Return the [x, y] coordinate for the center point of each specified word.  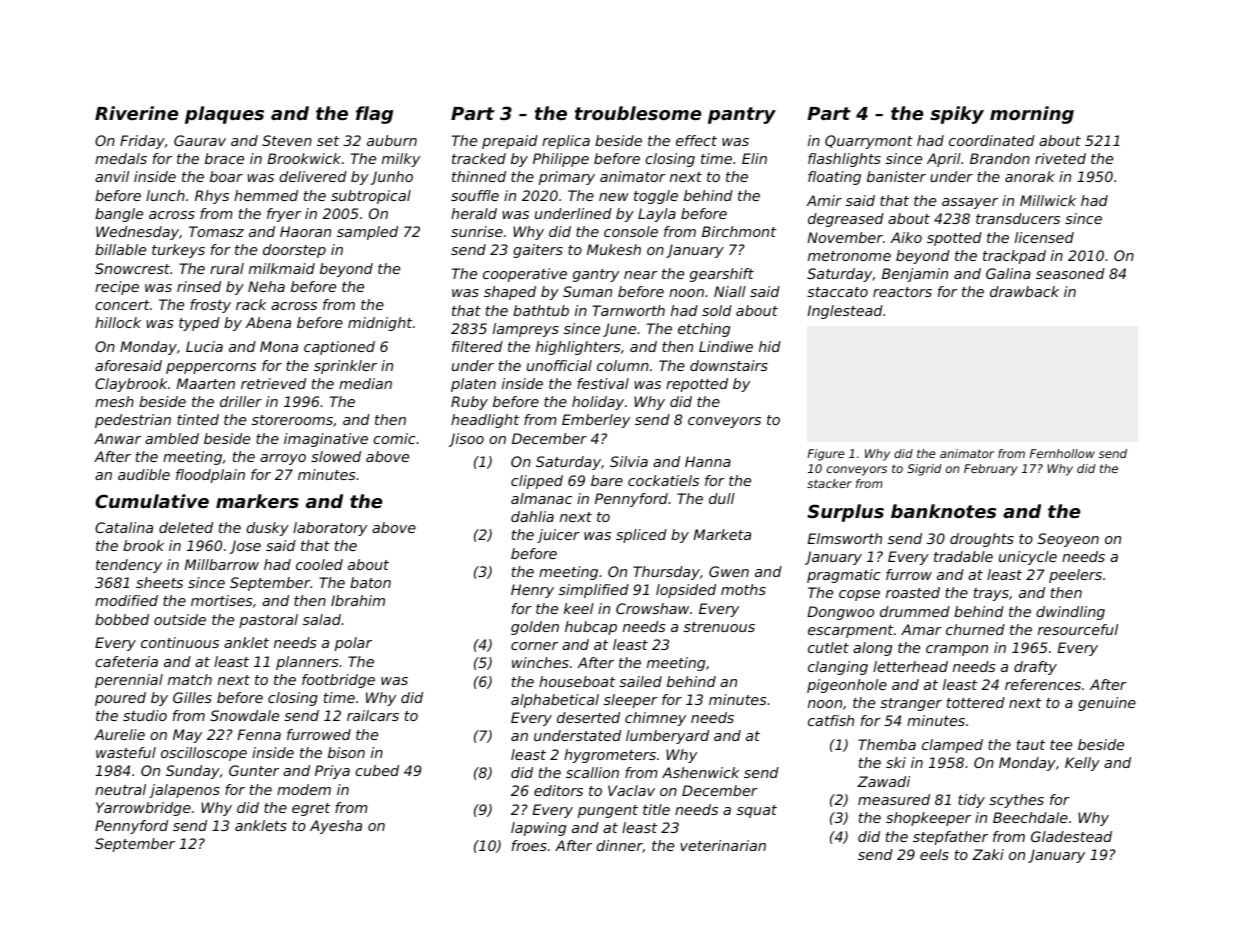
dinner [619, 846]
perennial [129, 681]
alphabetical [555, 701]
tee [1061, 745]
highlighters [578, 348]
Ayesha [336, 827]
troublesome [638, 113]
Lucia [204, 346]
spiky [957, 115]
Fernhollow [1062, 453]
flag [374, 115]
